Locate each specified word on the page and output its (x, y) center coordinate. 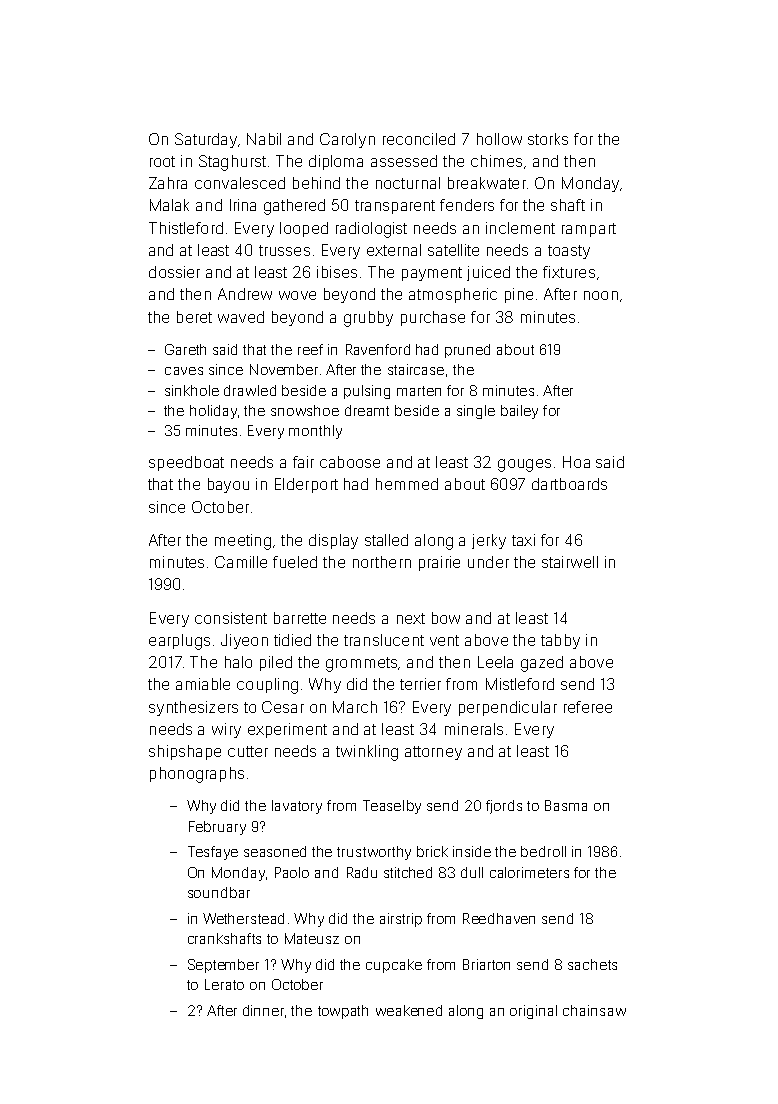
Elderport (306, 485)
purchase (433, 318)
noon (601, 295)
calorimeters (529, 872)
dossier (174, 272)
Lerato (224, 984)
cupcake (394, 966)
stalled (386, 540)
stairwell (570, 562)
